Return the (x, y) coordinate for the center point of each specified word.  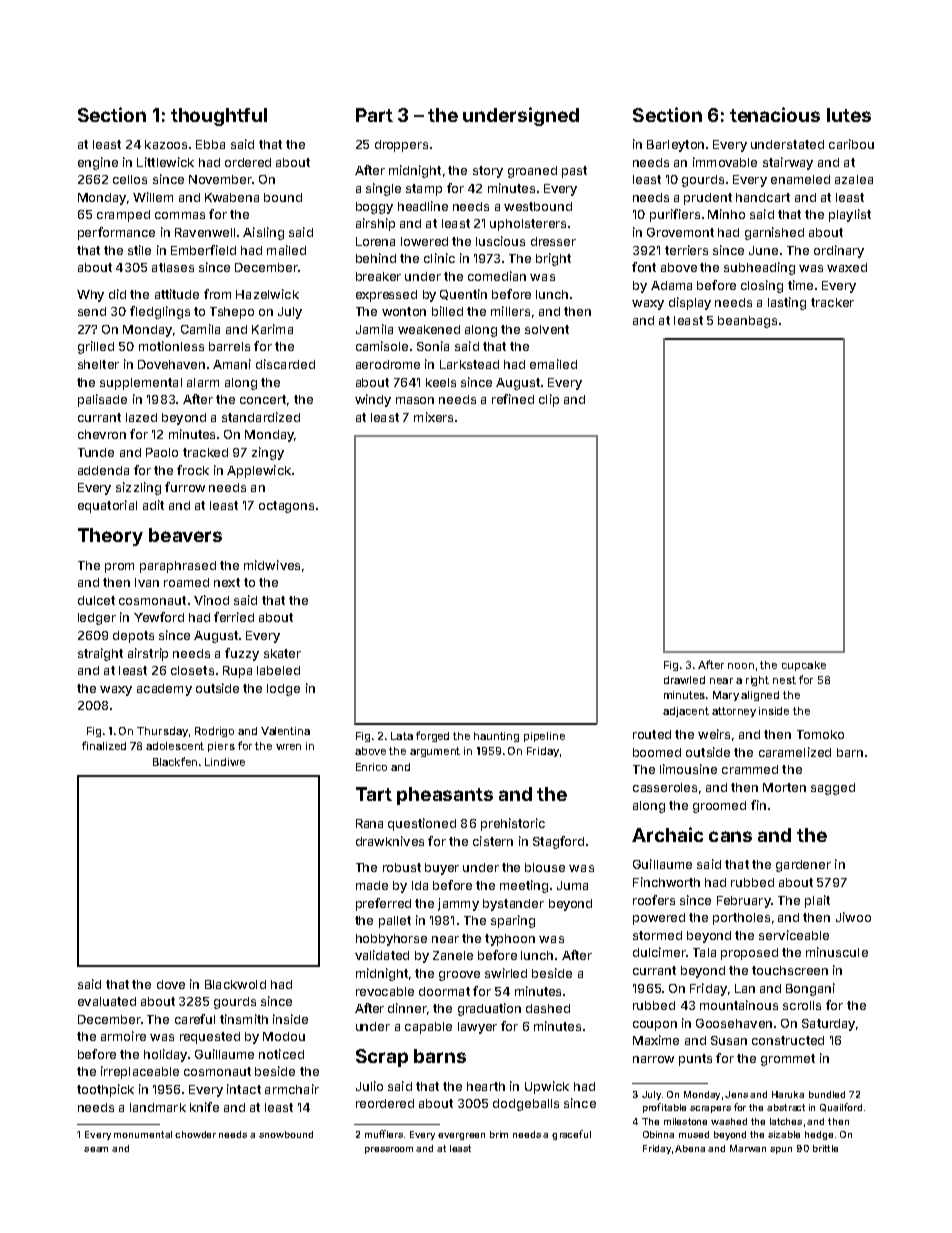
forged (432, 736)
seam (96, 1149)
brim (499, 1134)
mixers (433, 417)
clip (549, 400)
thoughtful (219, 117)
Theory (110, 537)
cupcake (804, 666)
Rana (369, 823)
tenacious (775, 114)
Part (374, 115)
